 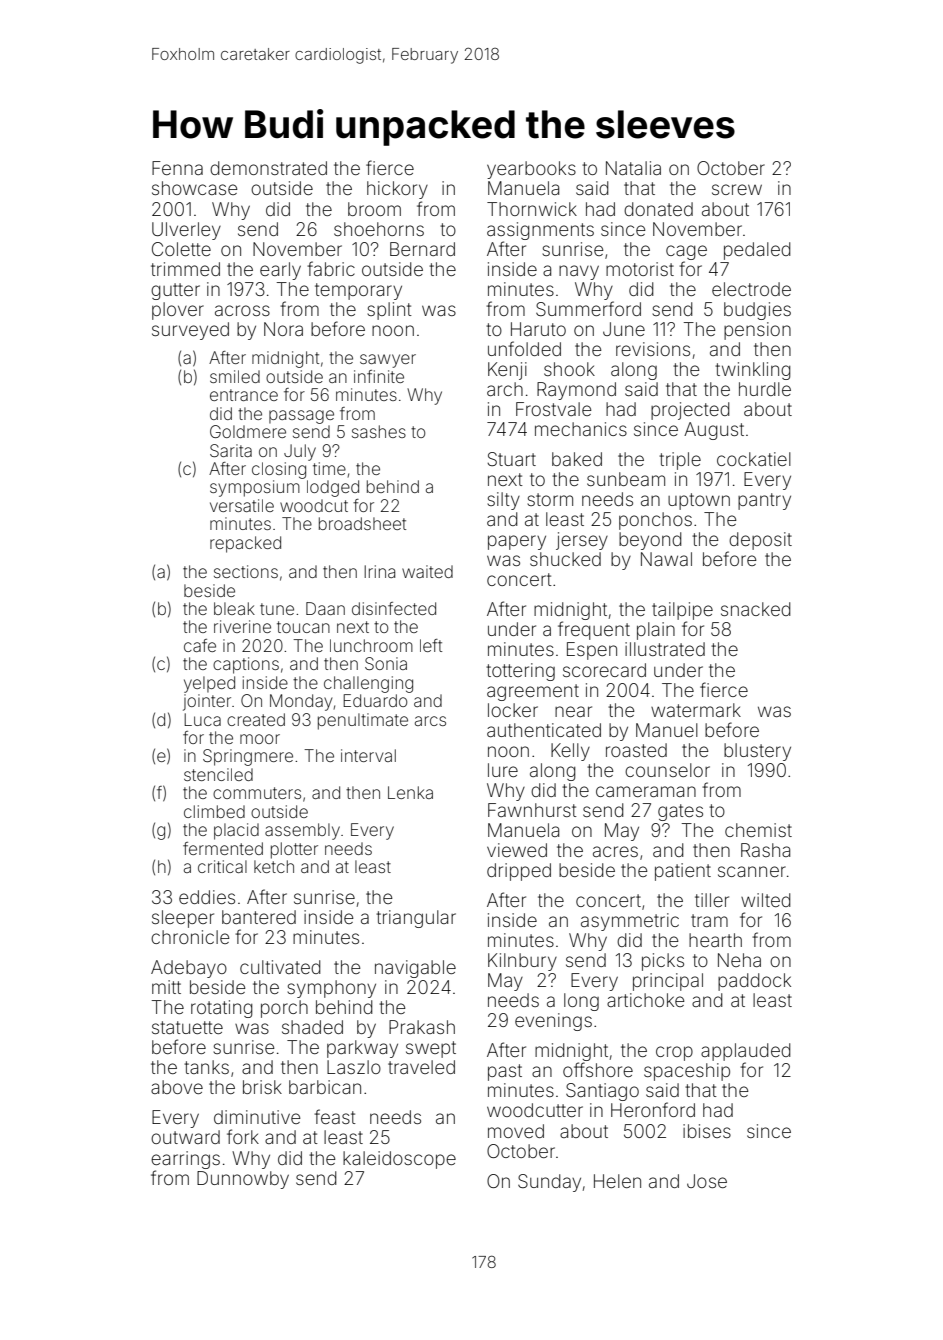 What do you see at coordinates (757, 752) in the document?
I see `blustery` at bounding box center [757, 752].
